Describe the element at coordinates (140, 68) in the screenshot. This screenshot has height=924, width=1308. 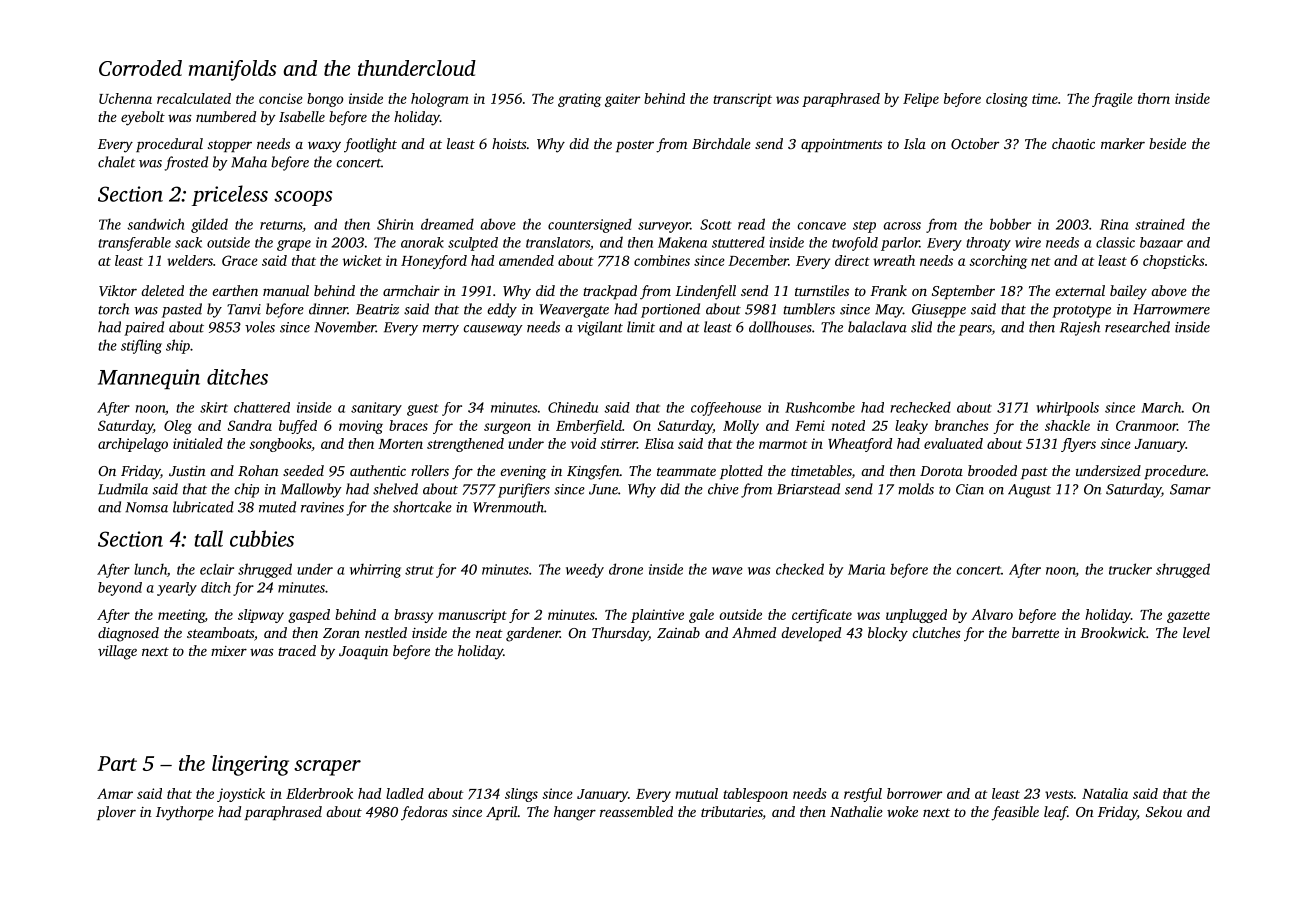
I see `Corroded` at that location.
